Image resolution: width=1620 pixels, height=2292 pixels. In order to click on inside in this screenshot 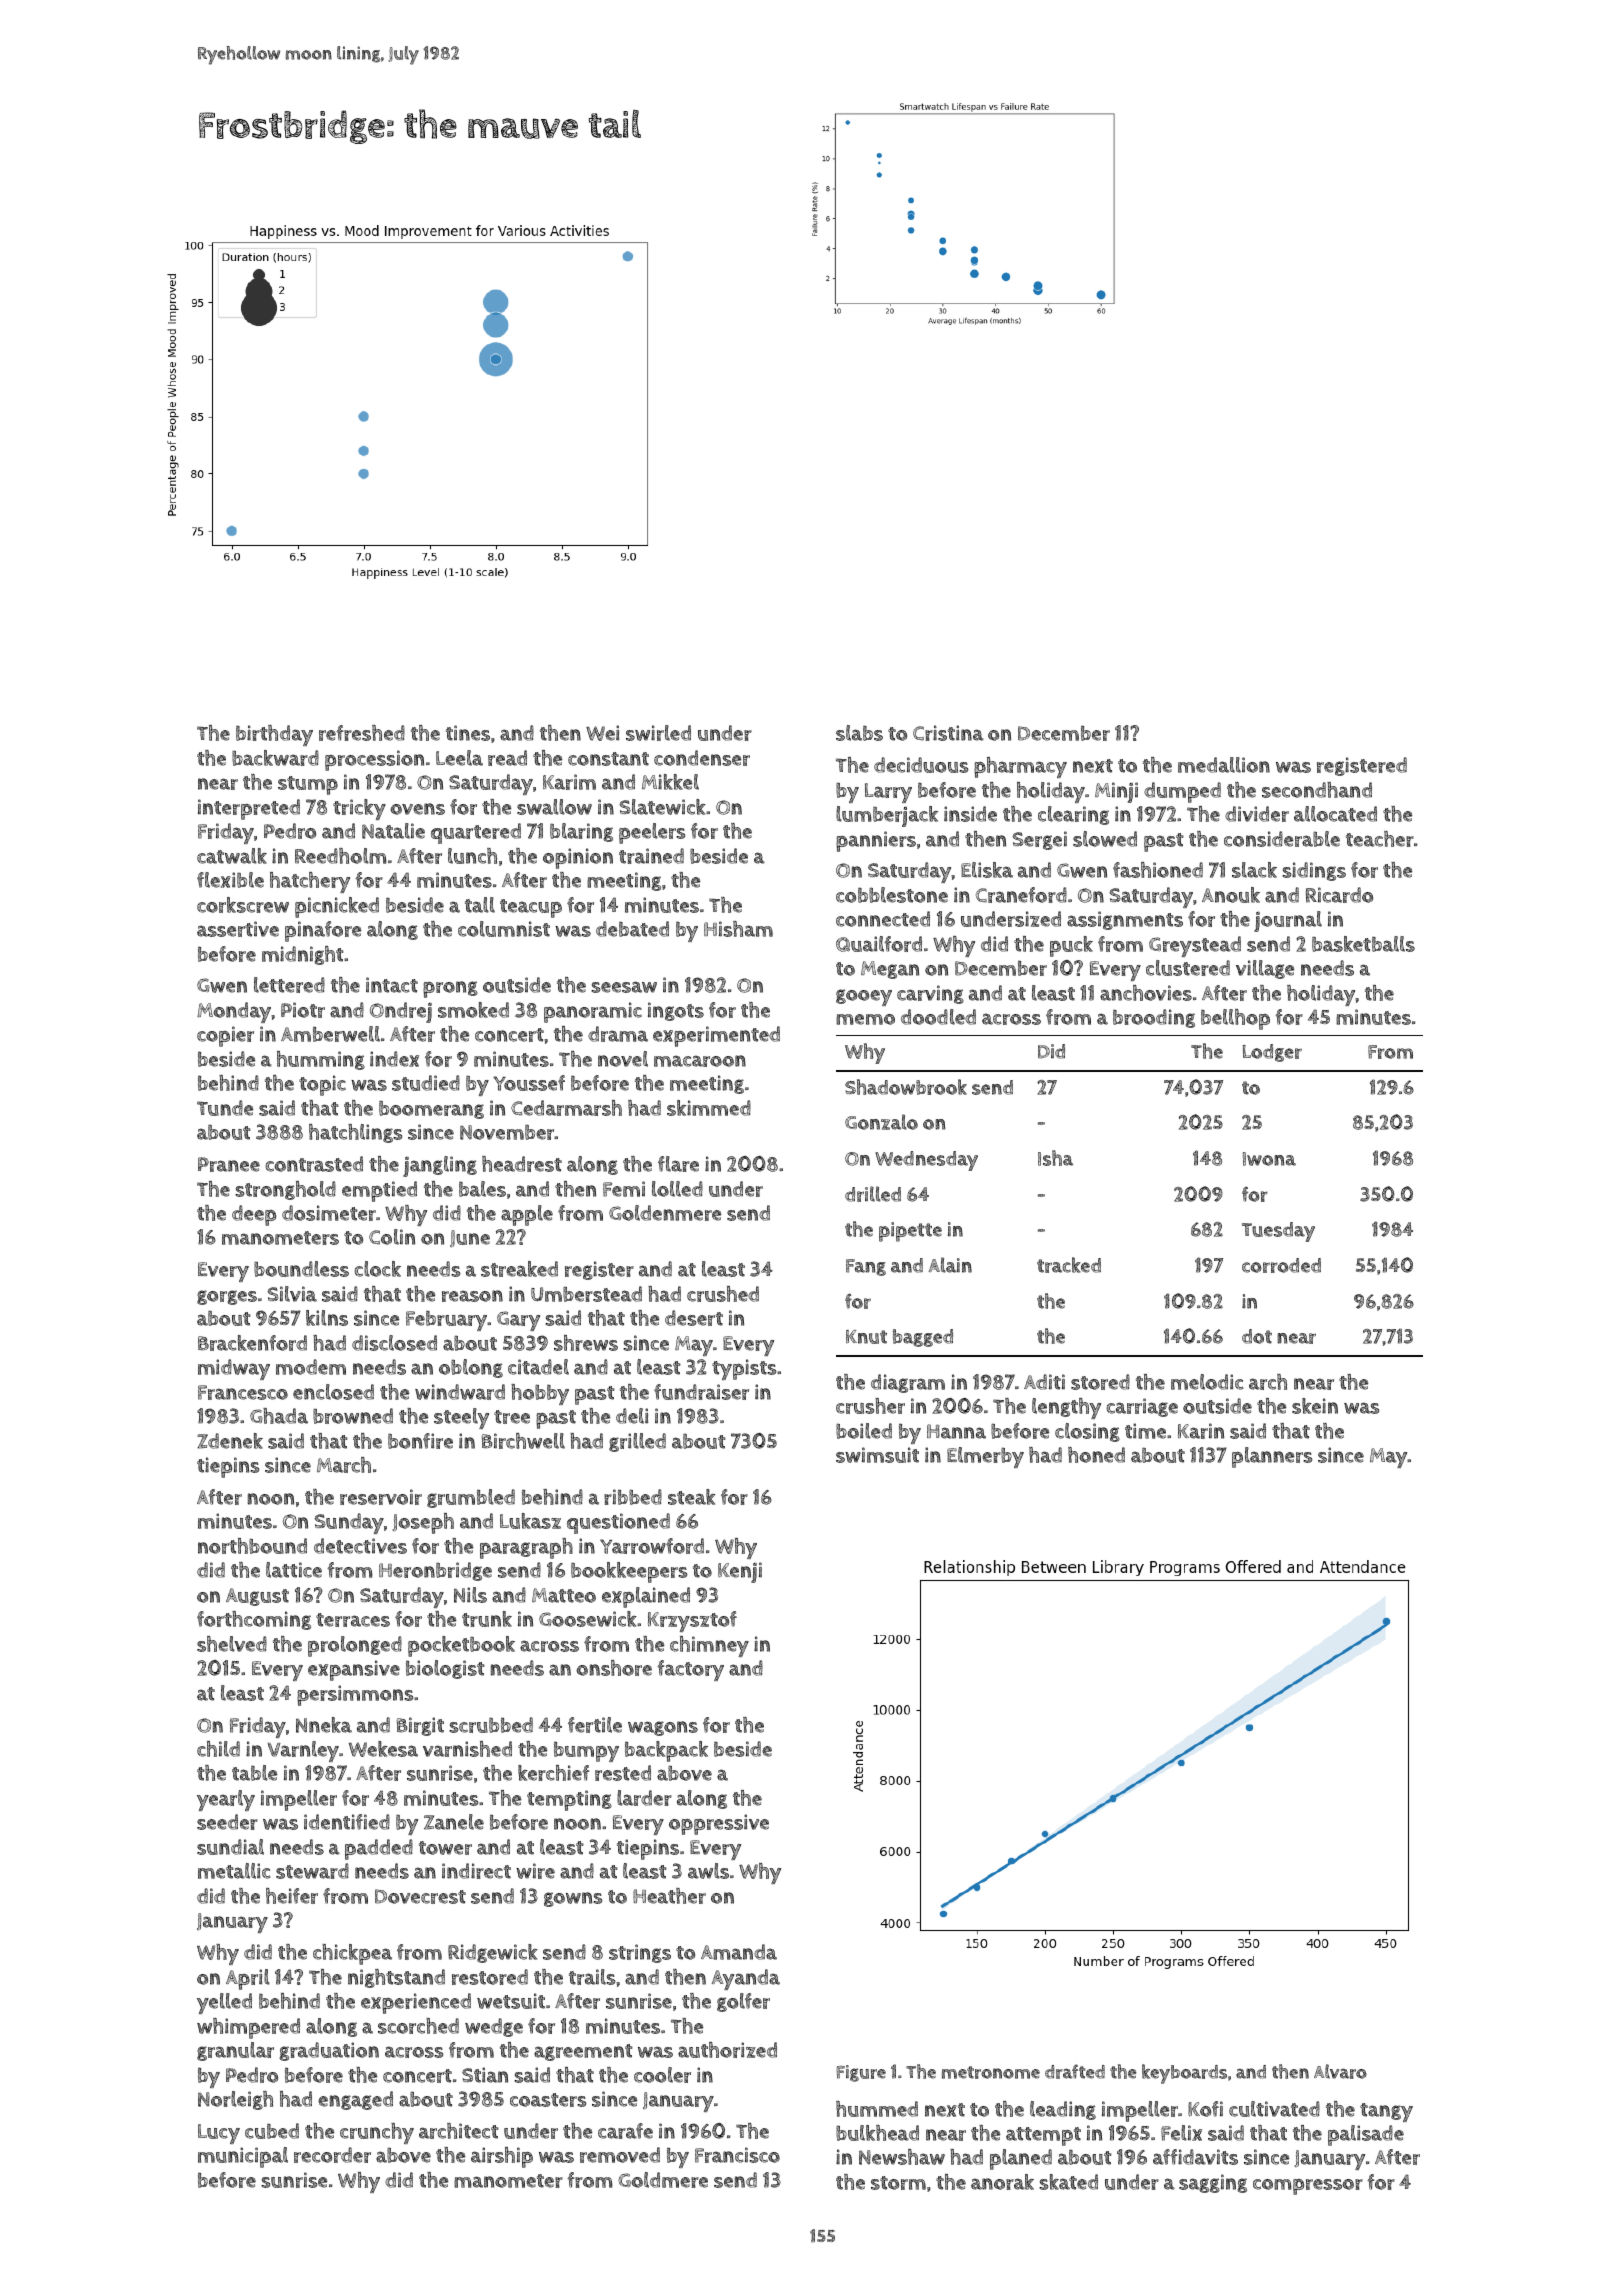, I will do `click(970, 814)`.
